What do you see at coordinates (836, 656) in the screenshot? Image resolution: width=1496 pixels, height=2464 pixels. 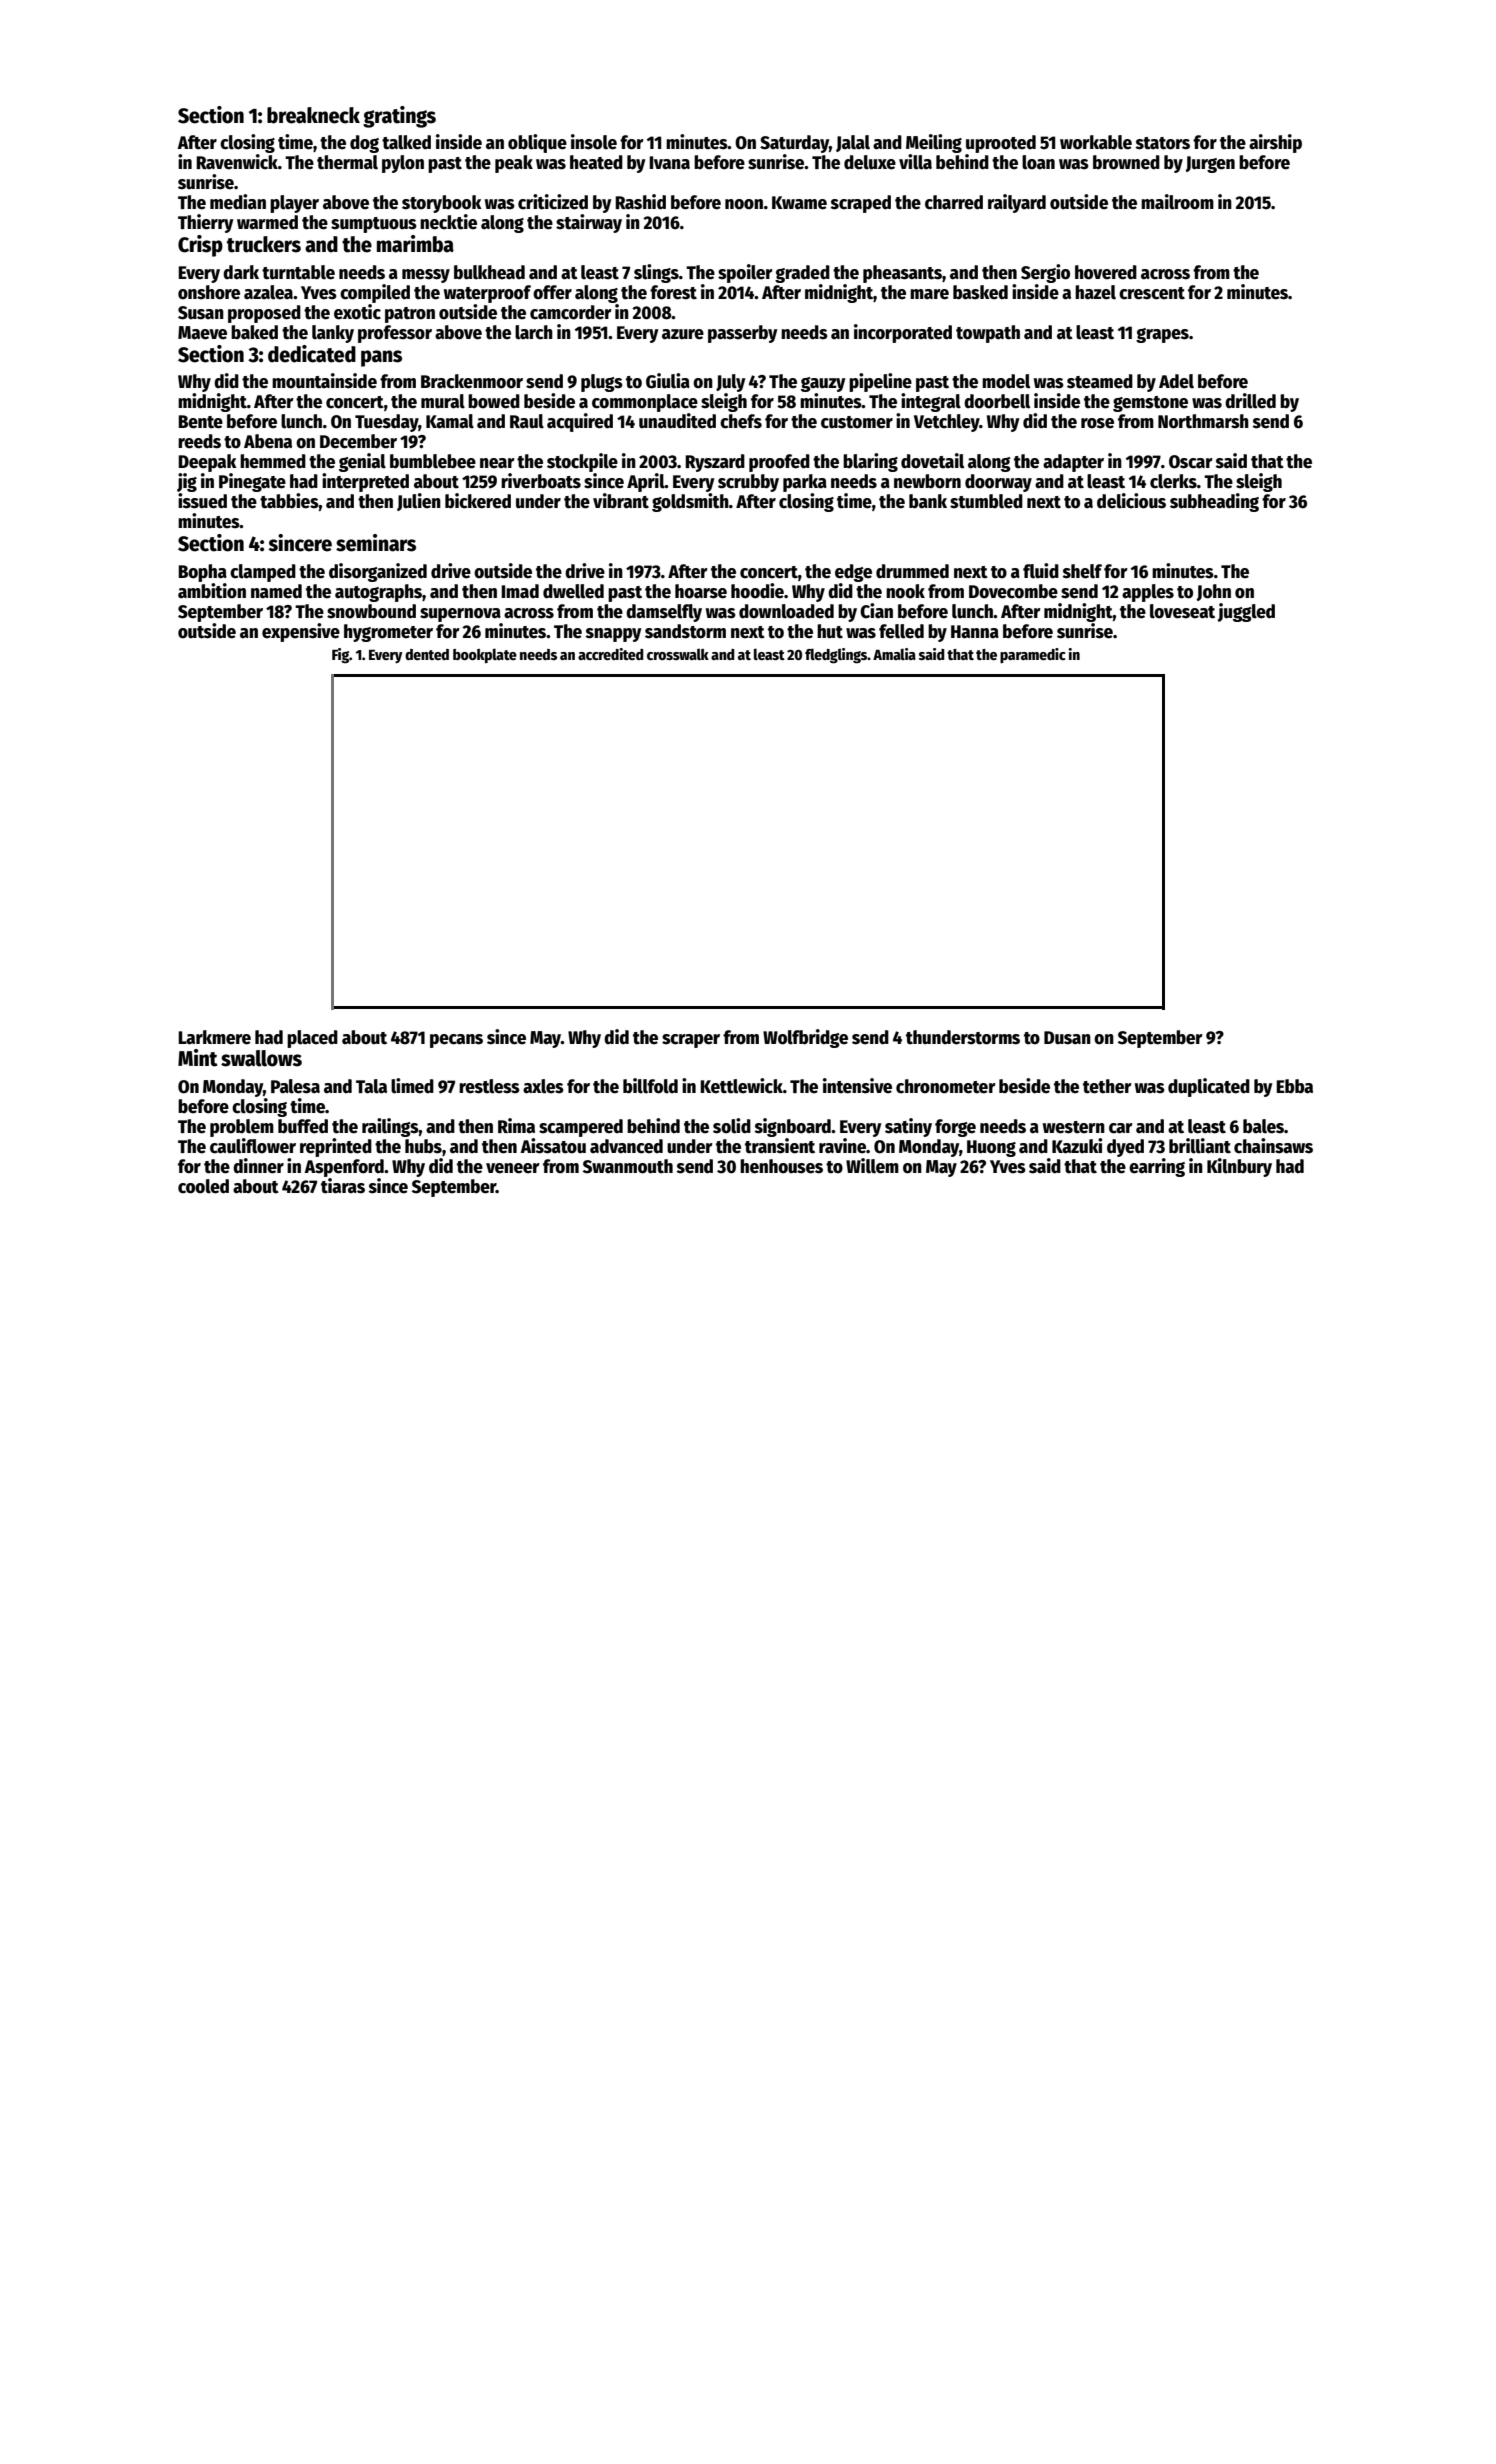 I see `fledglings` at bounding box center [836, 656].
